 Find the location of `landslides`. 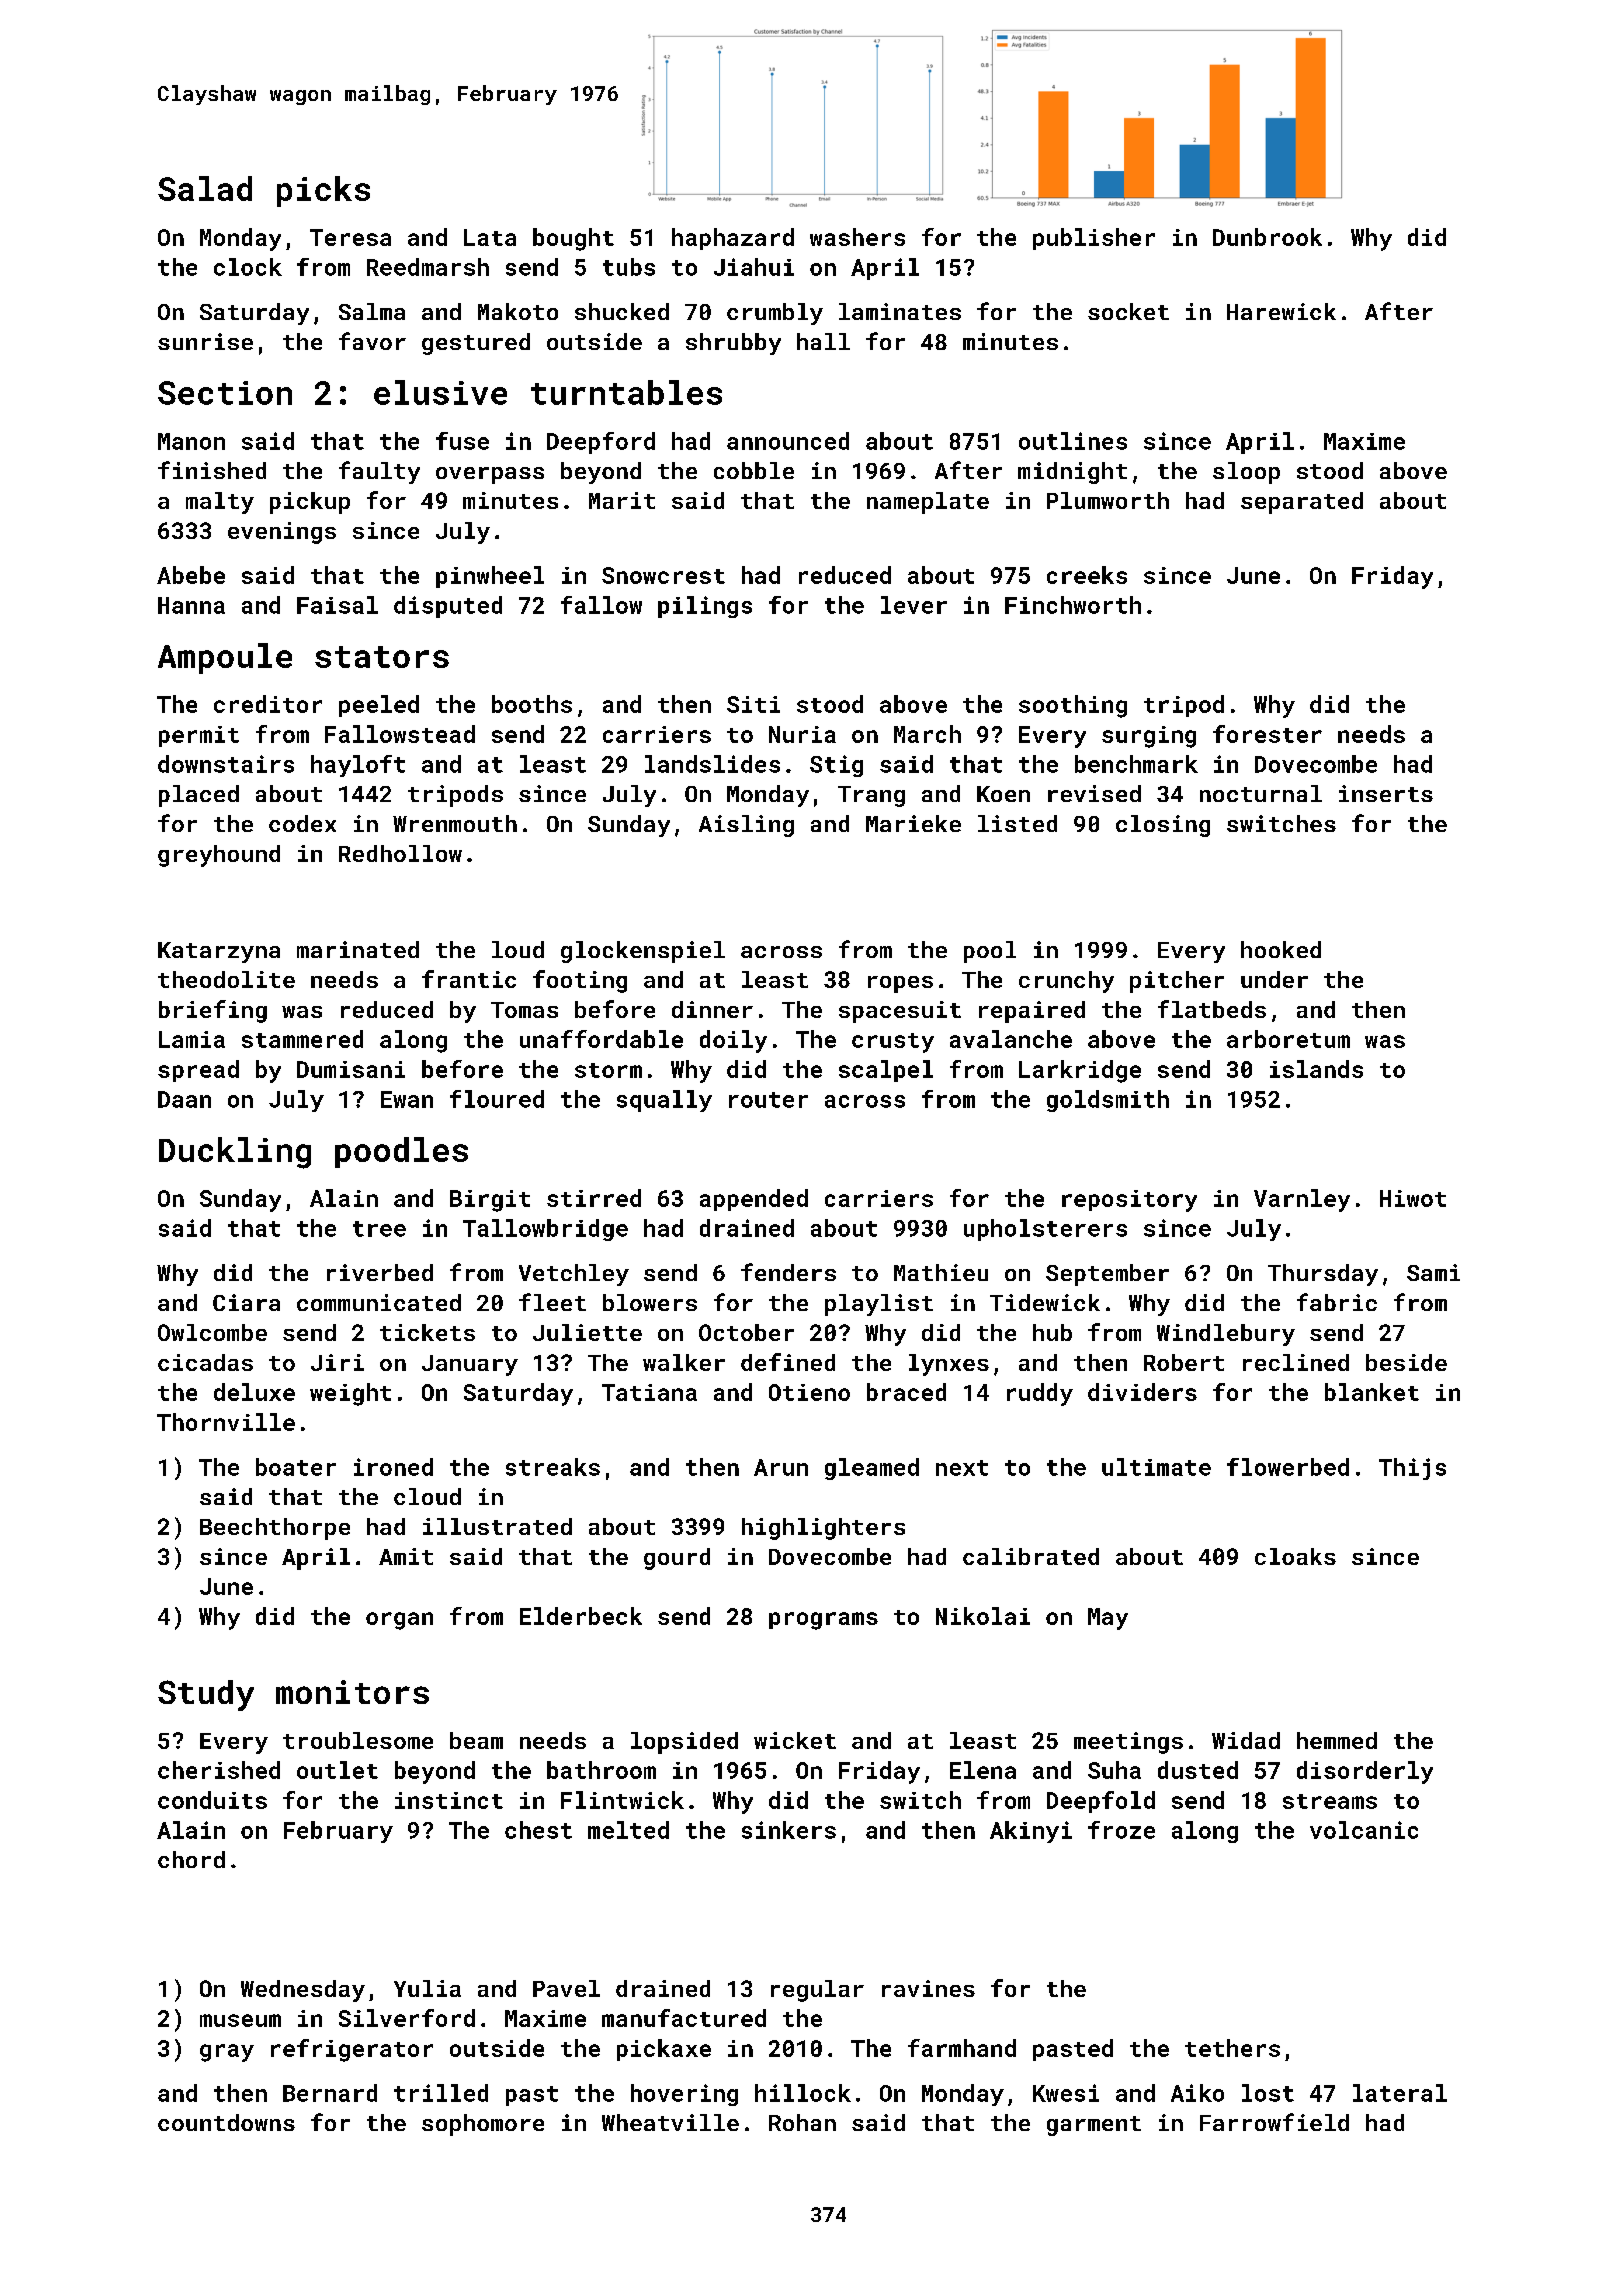

landslides is located at coordinates (712, 764).
